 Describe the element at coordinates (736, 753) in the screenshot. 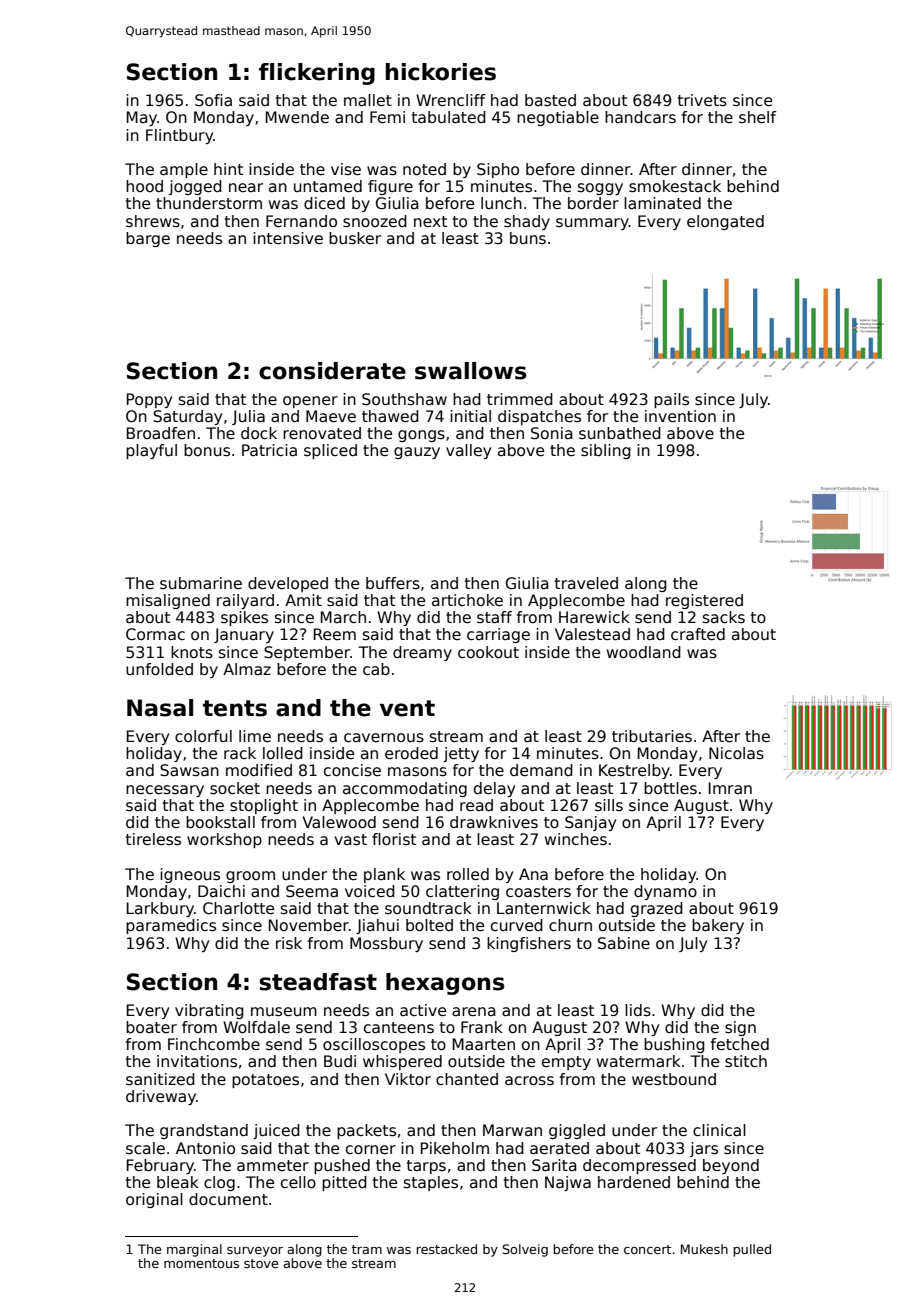

I see `Nicolas` at that location.
